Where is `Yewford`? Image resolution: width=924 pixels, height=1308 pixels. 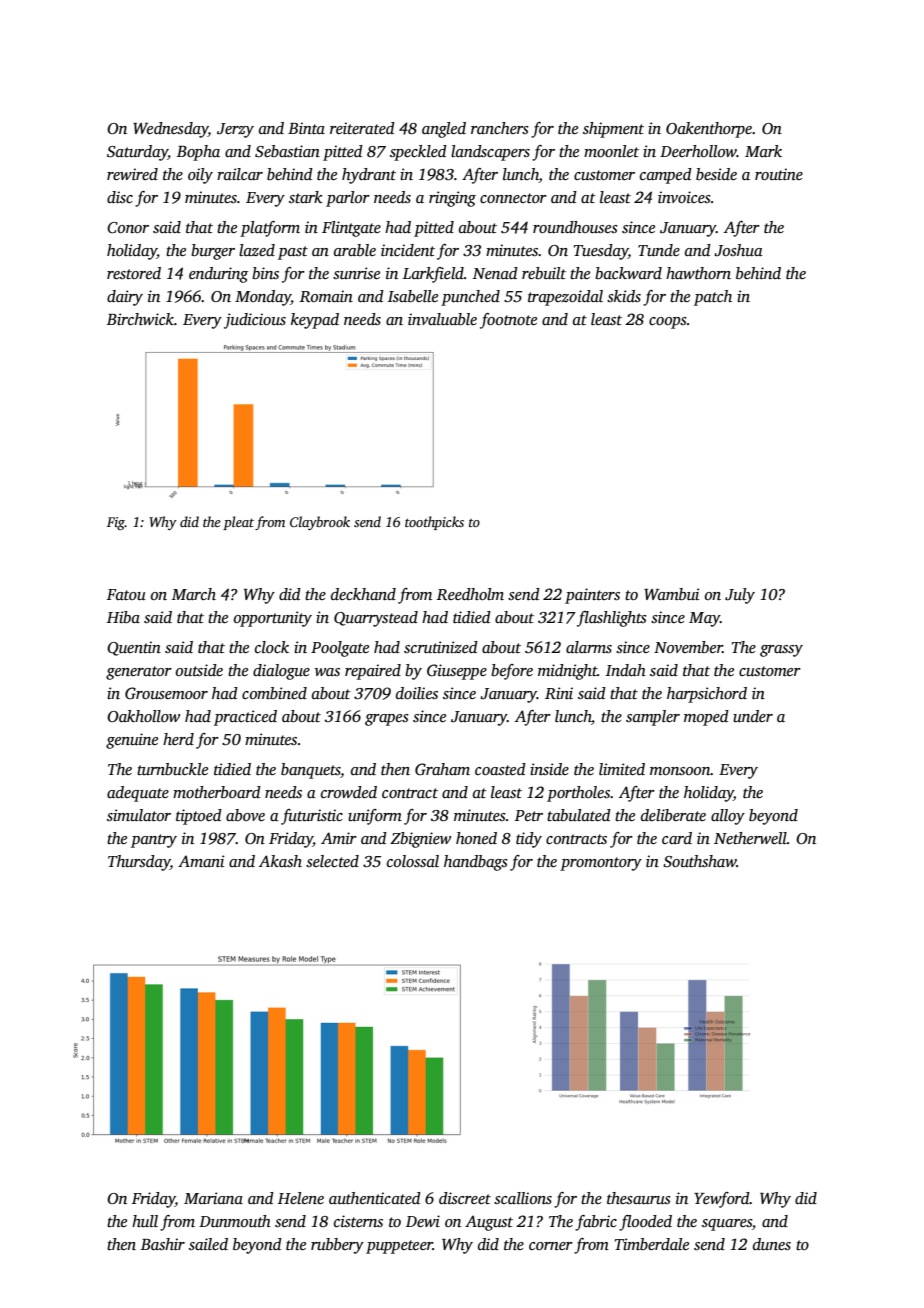
Yewford is located at coordinates (722, 1200).
